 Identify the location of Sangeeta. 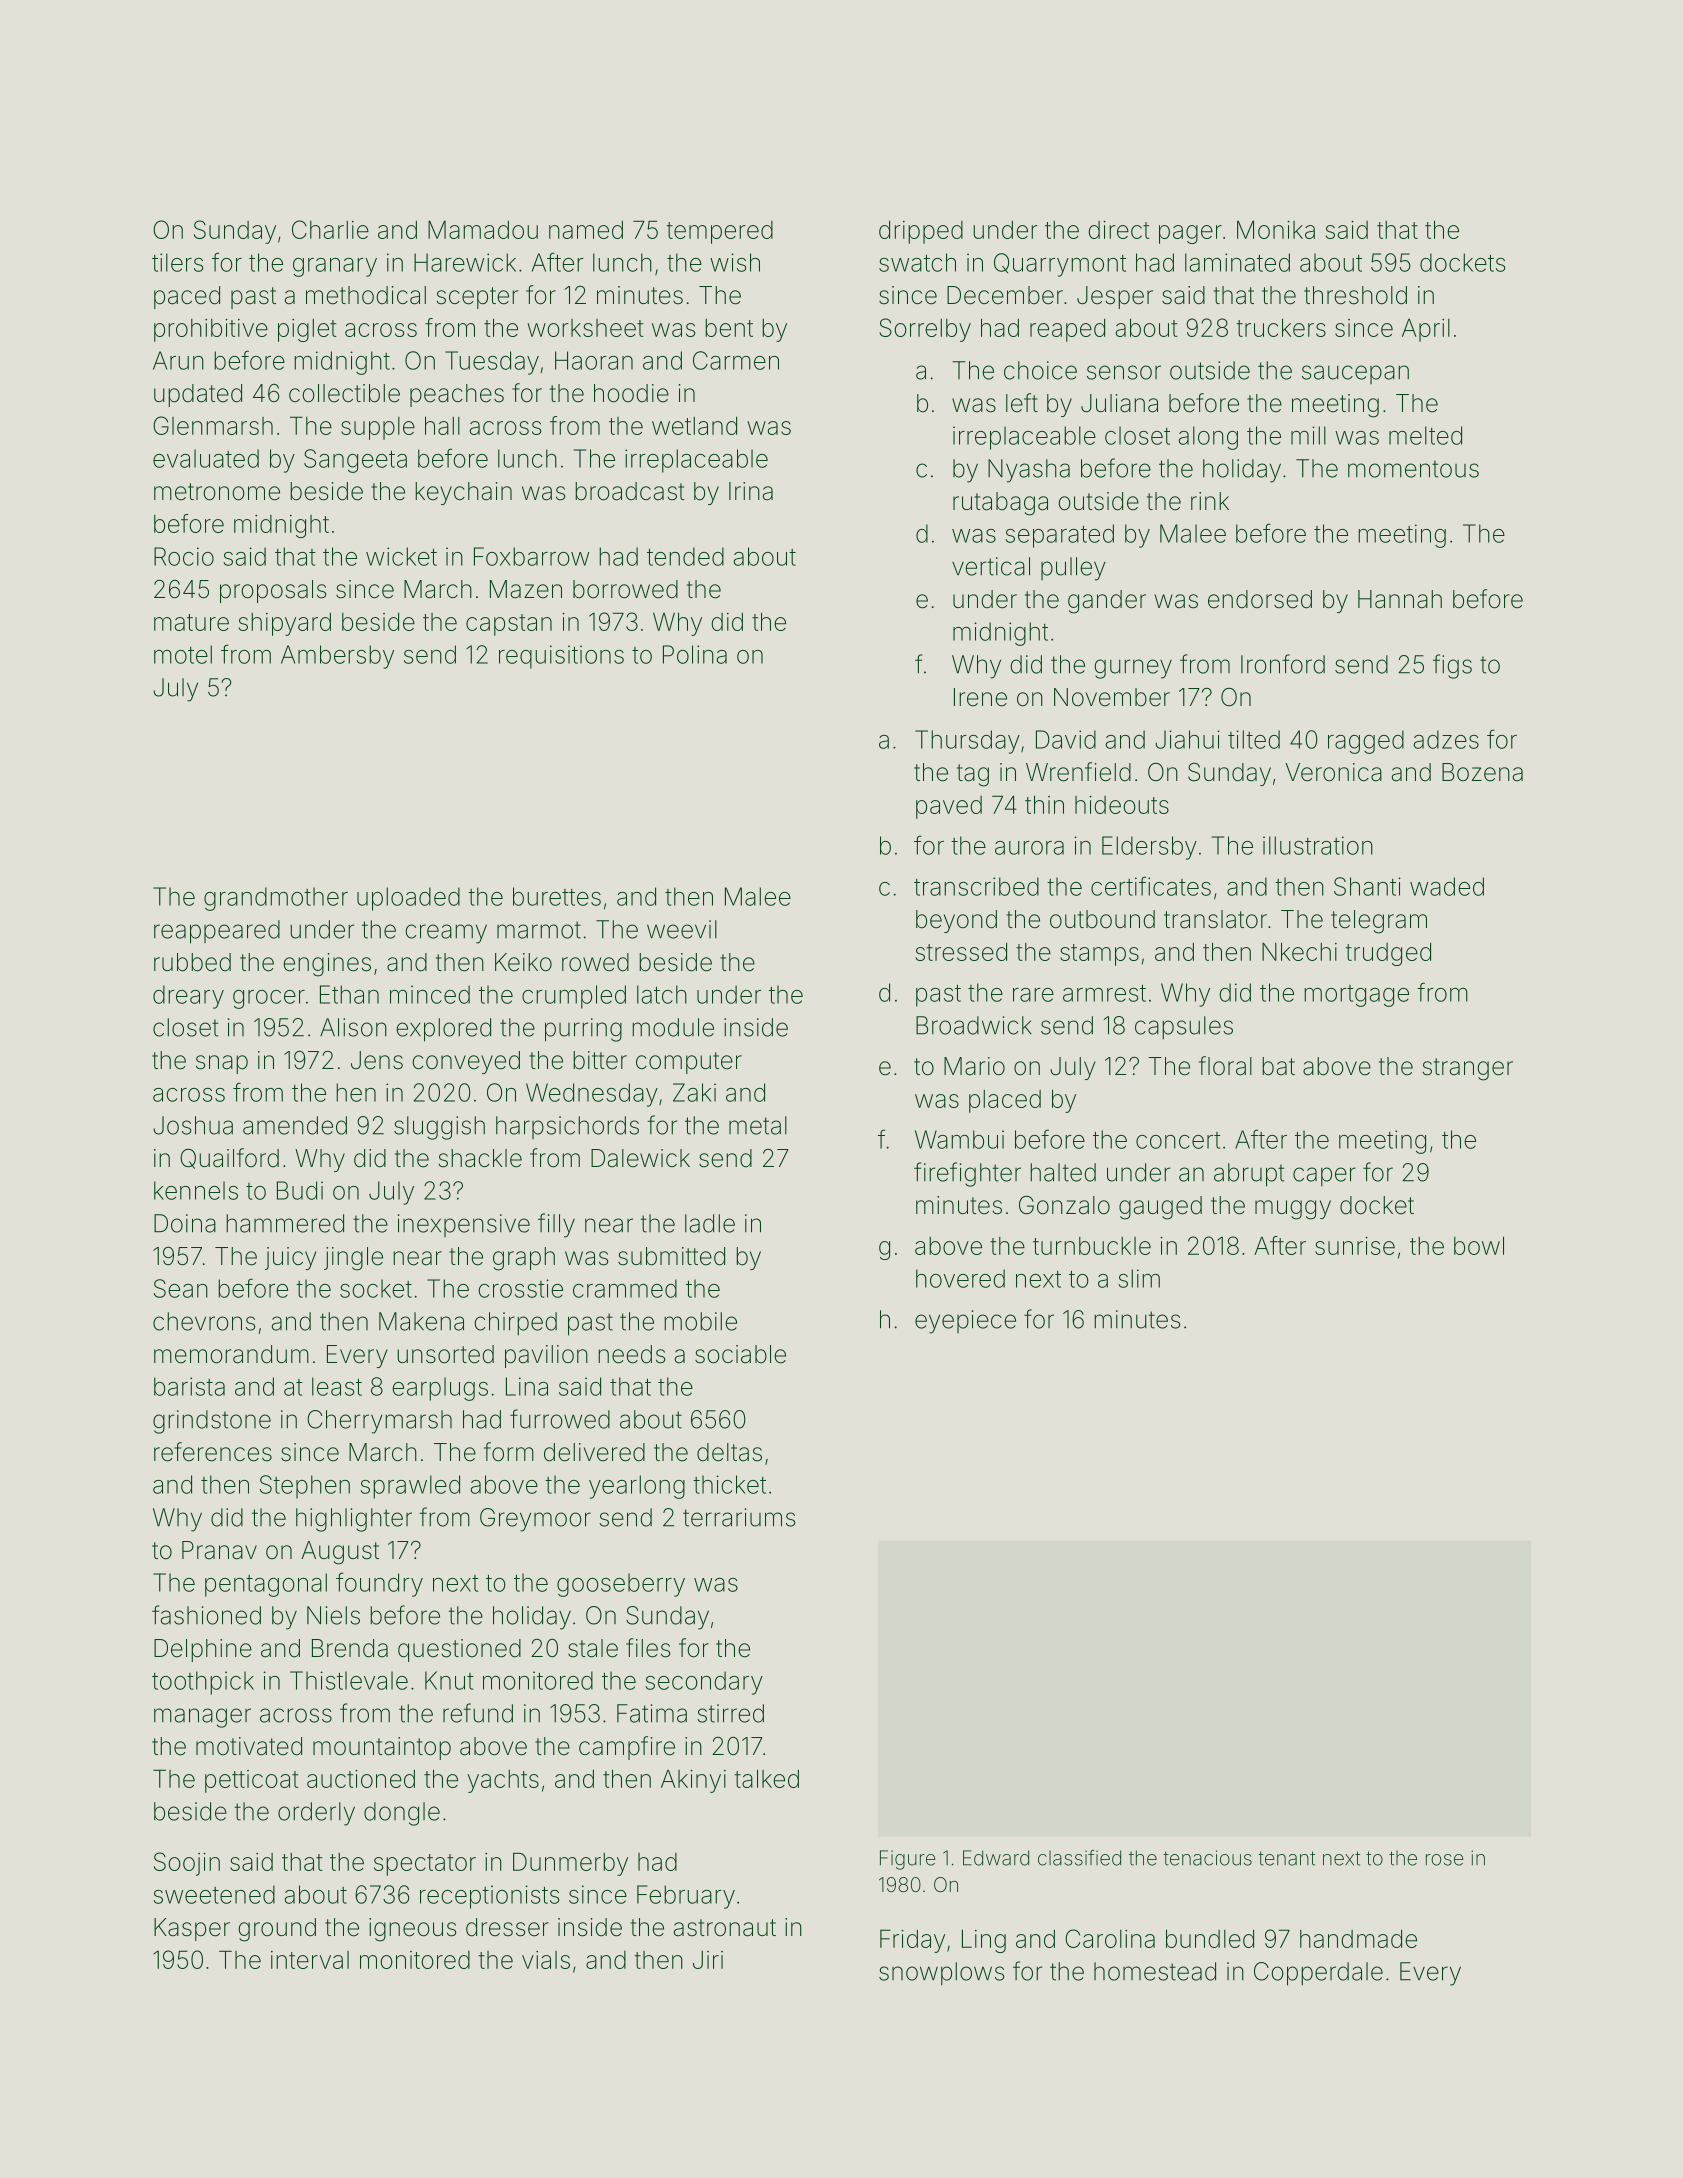
(355, 461).
